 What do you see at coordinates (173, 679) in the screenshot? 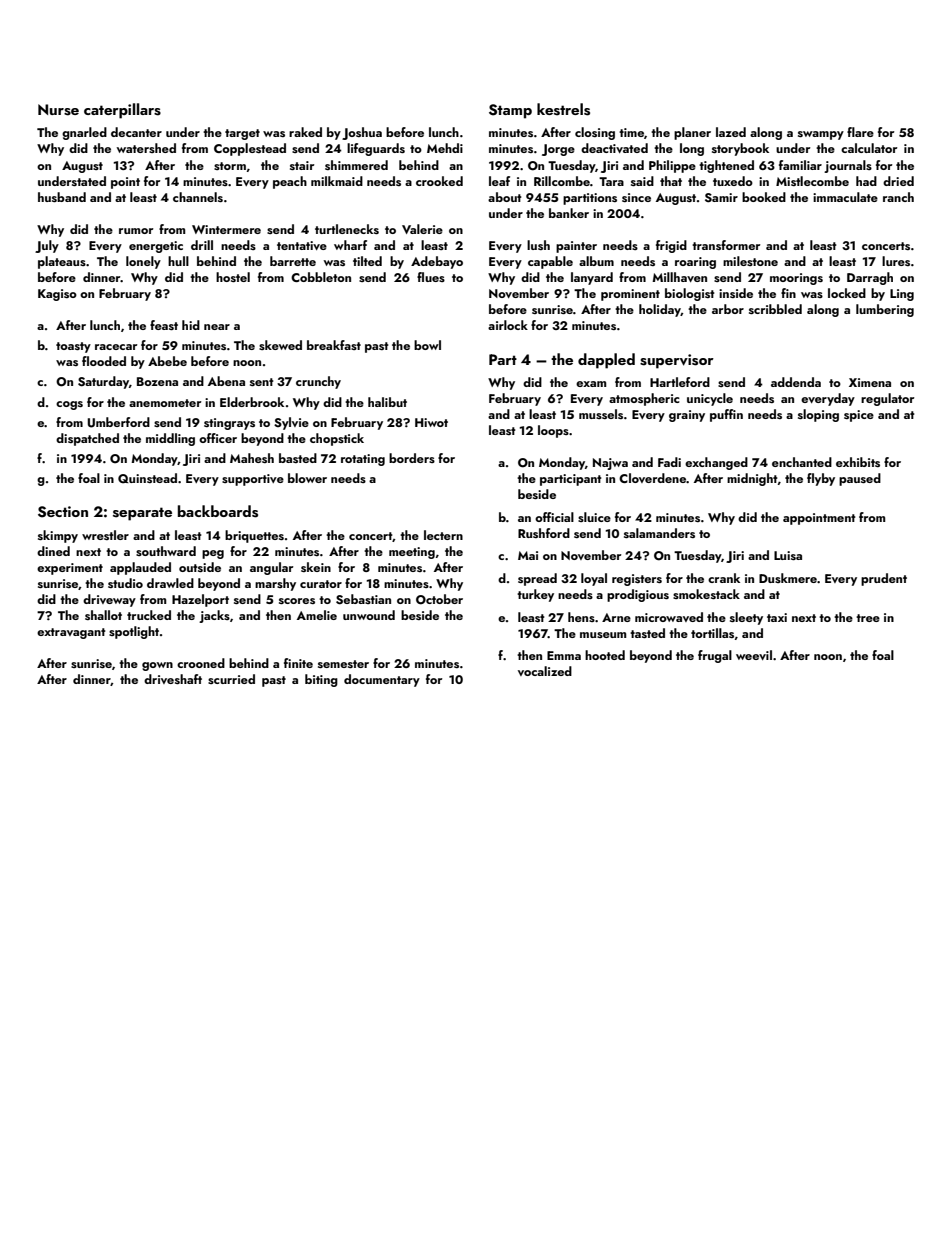
I see `driveshaft` at bounding box center [173, 679].
